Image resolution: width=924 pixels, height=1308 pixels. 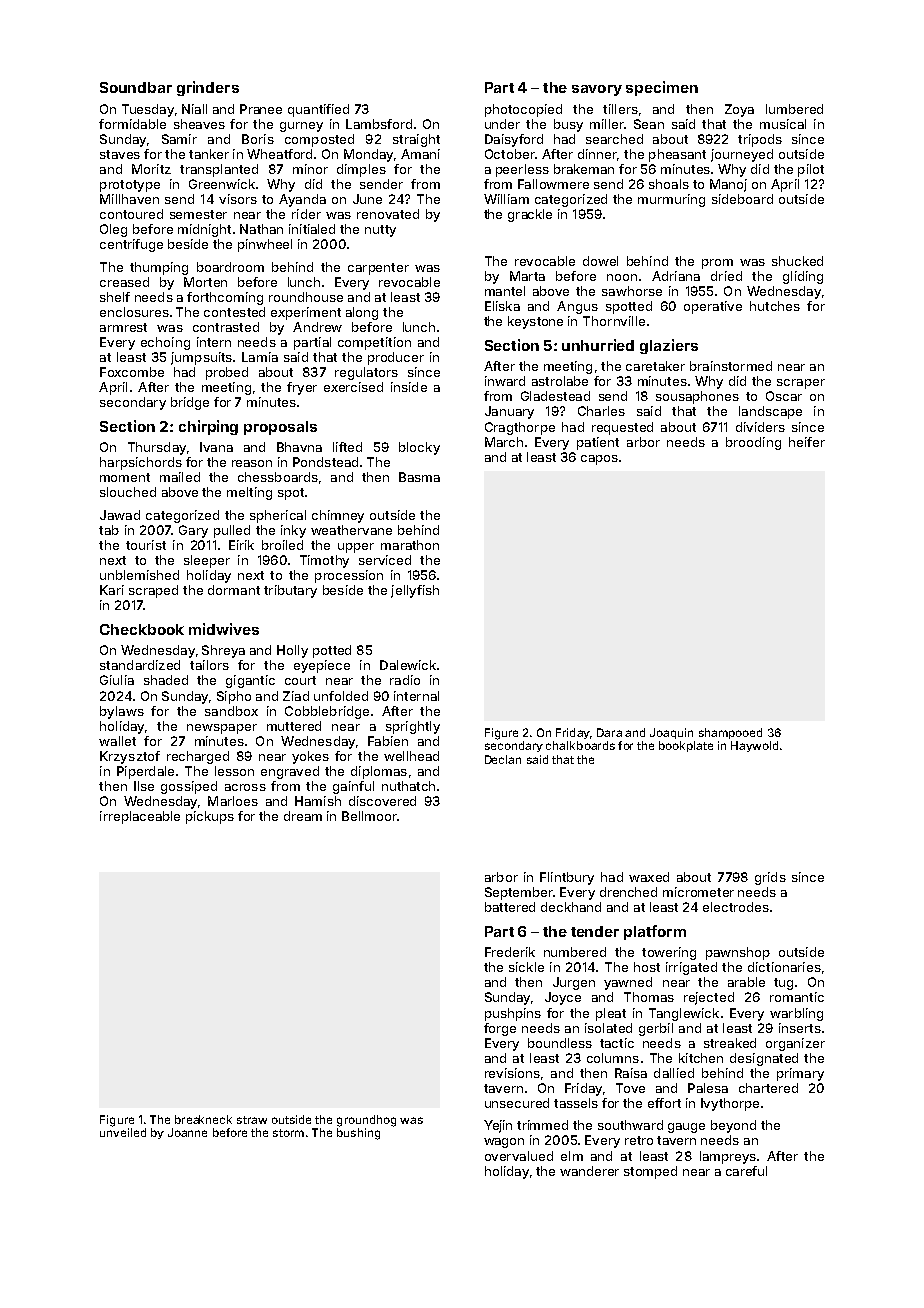 I want to click on battered, so click(x=510, y=907).
